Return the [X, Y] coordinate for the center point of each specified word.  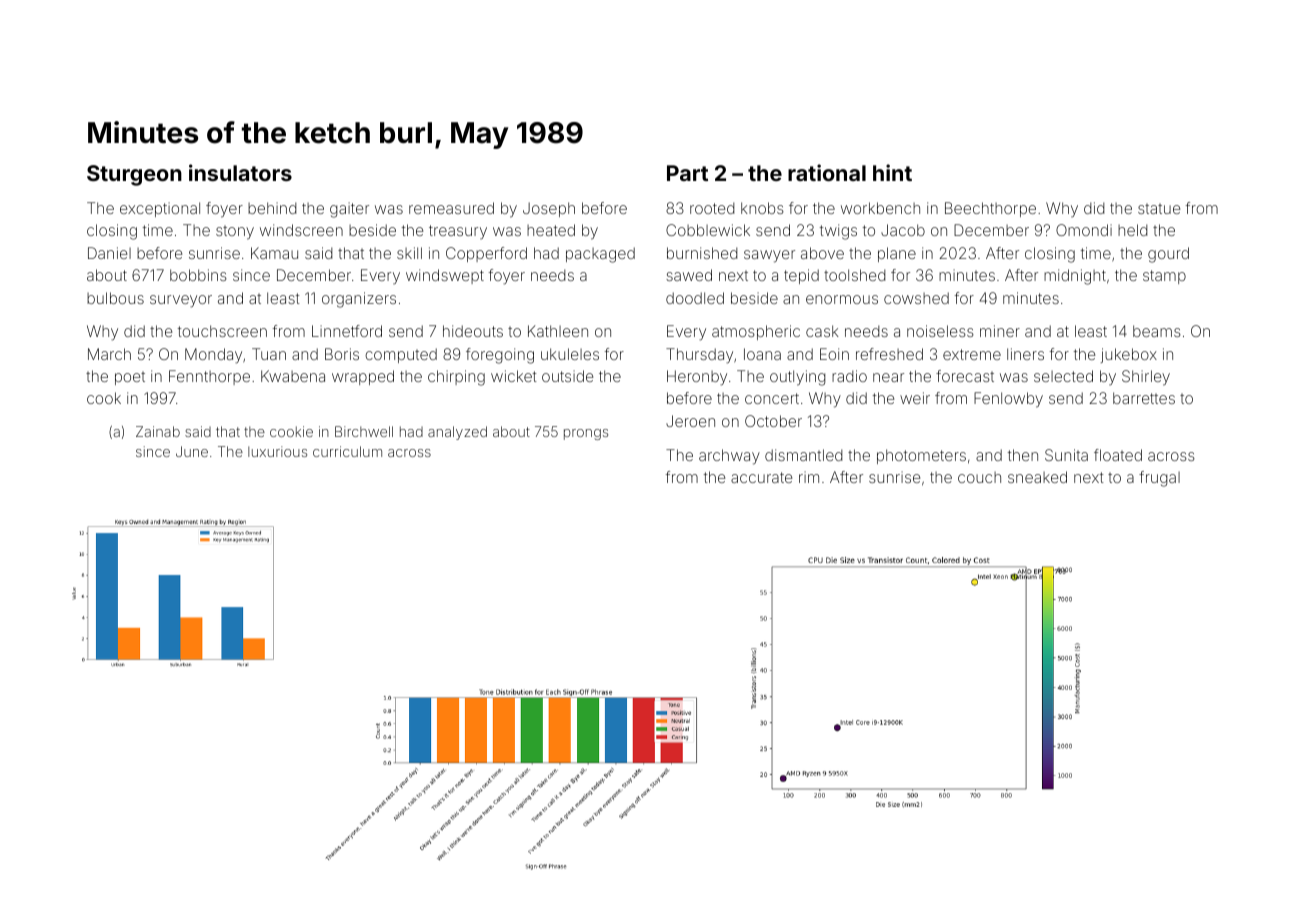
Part [687, 173]
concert [772, 398]
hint [892, 172]
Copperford [486, 254]
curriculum [347, 451]
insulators [240, 172]
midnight [1075, 277]
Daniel [109, 253]
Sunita [1066, 455]
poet [130, 378]
